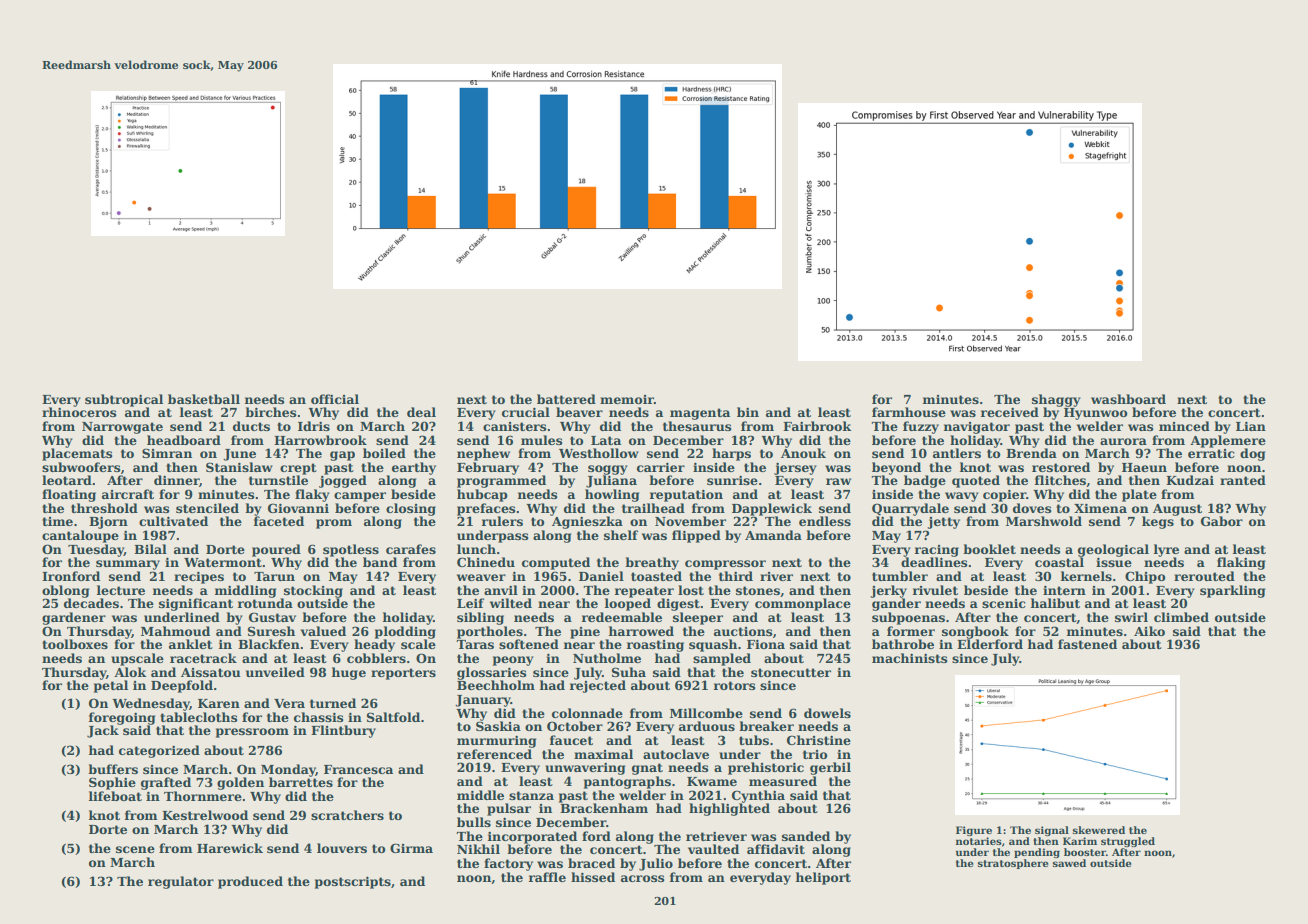 This screenshot has width=1308, height=924. What do you see at coordinates (1056, 400) in the screenshot?
I see `shaggy` at bounding box center [1056, 400].
